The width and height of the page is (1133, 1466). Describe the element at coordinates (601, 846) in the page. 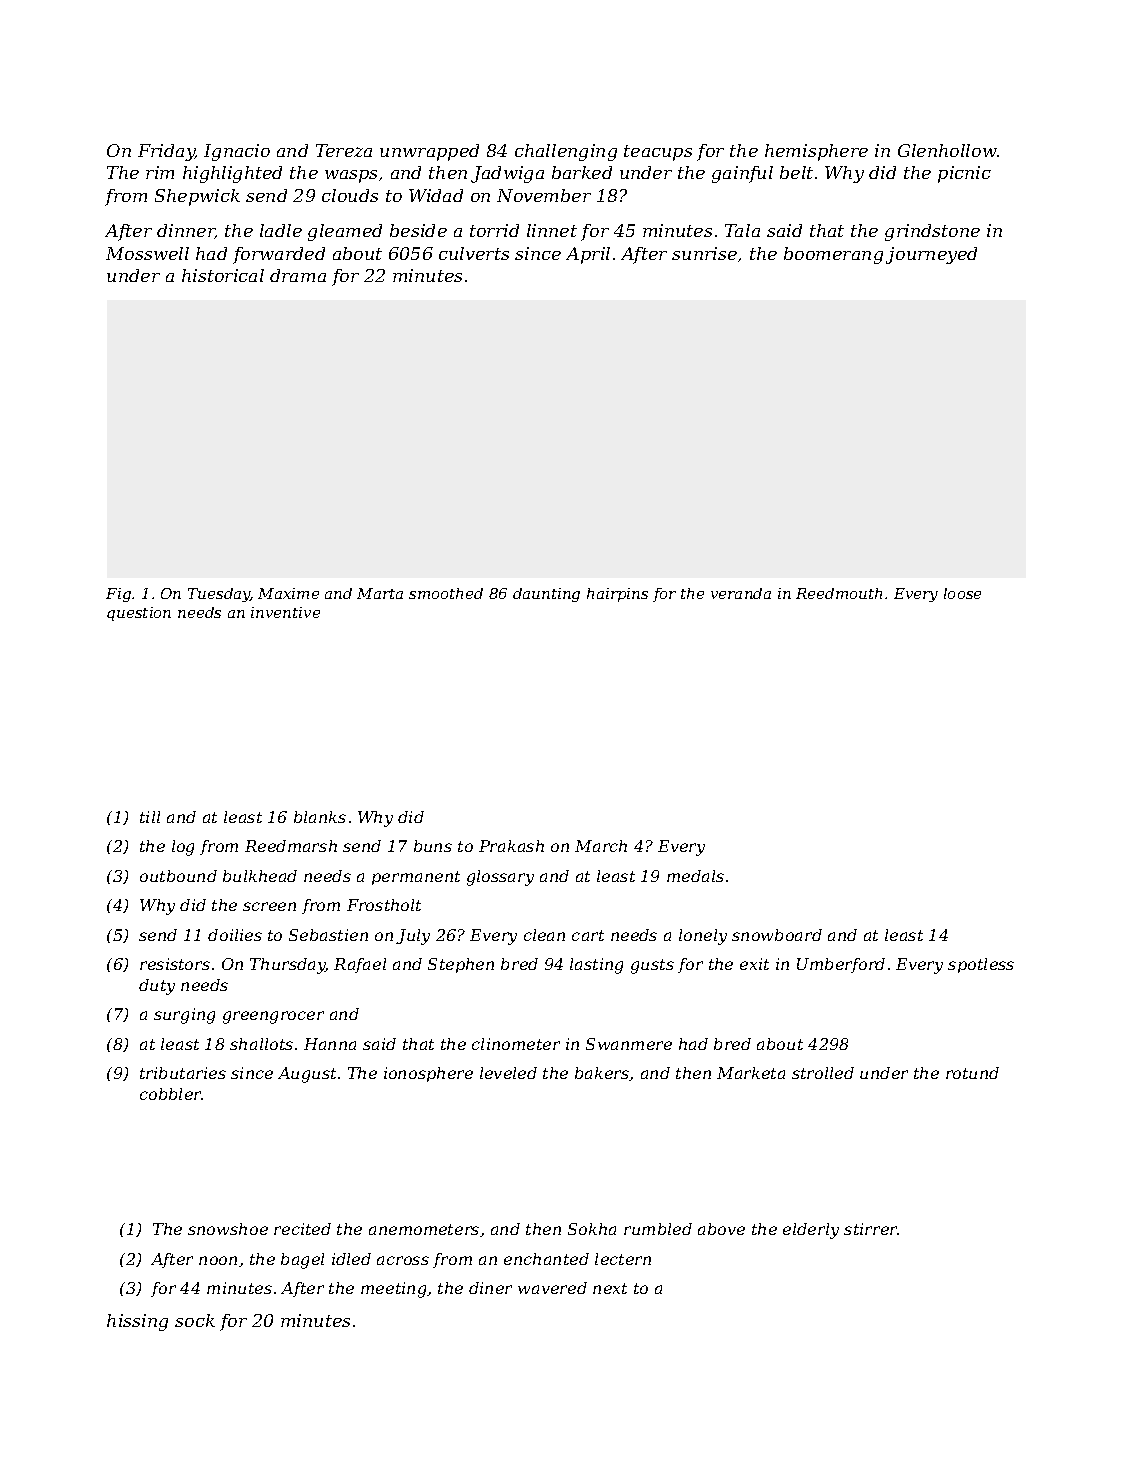

I see `March` at that location.
